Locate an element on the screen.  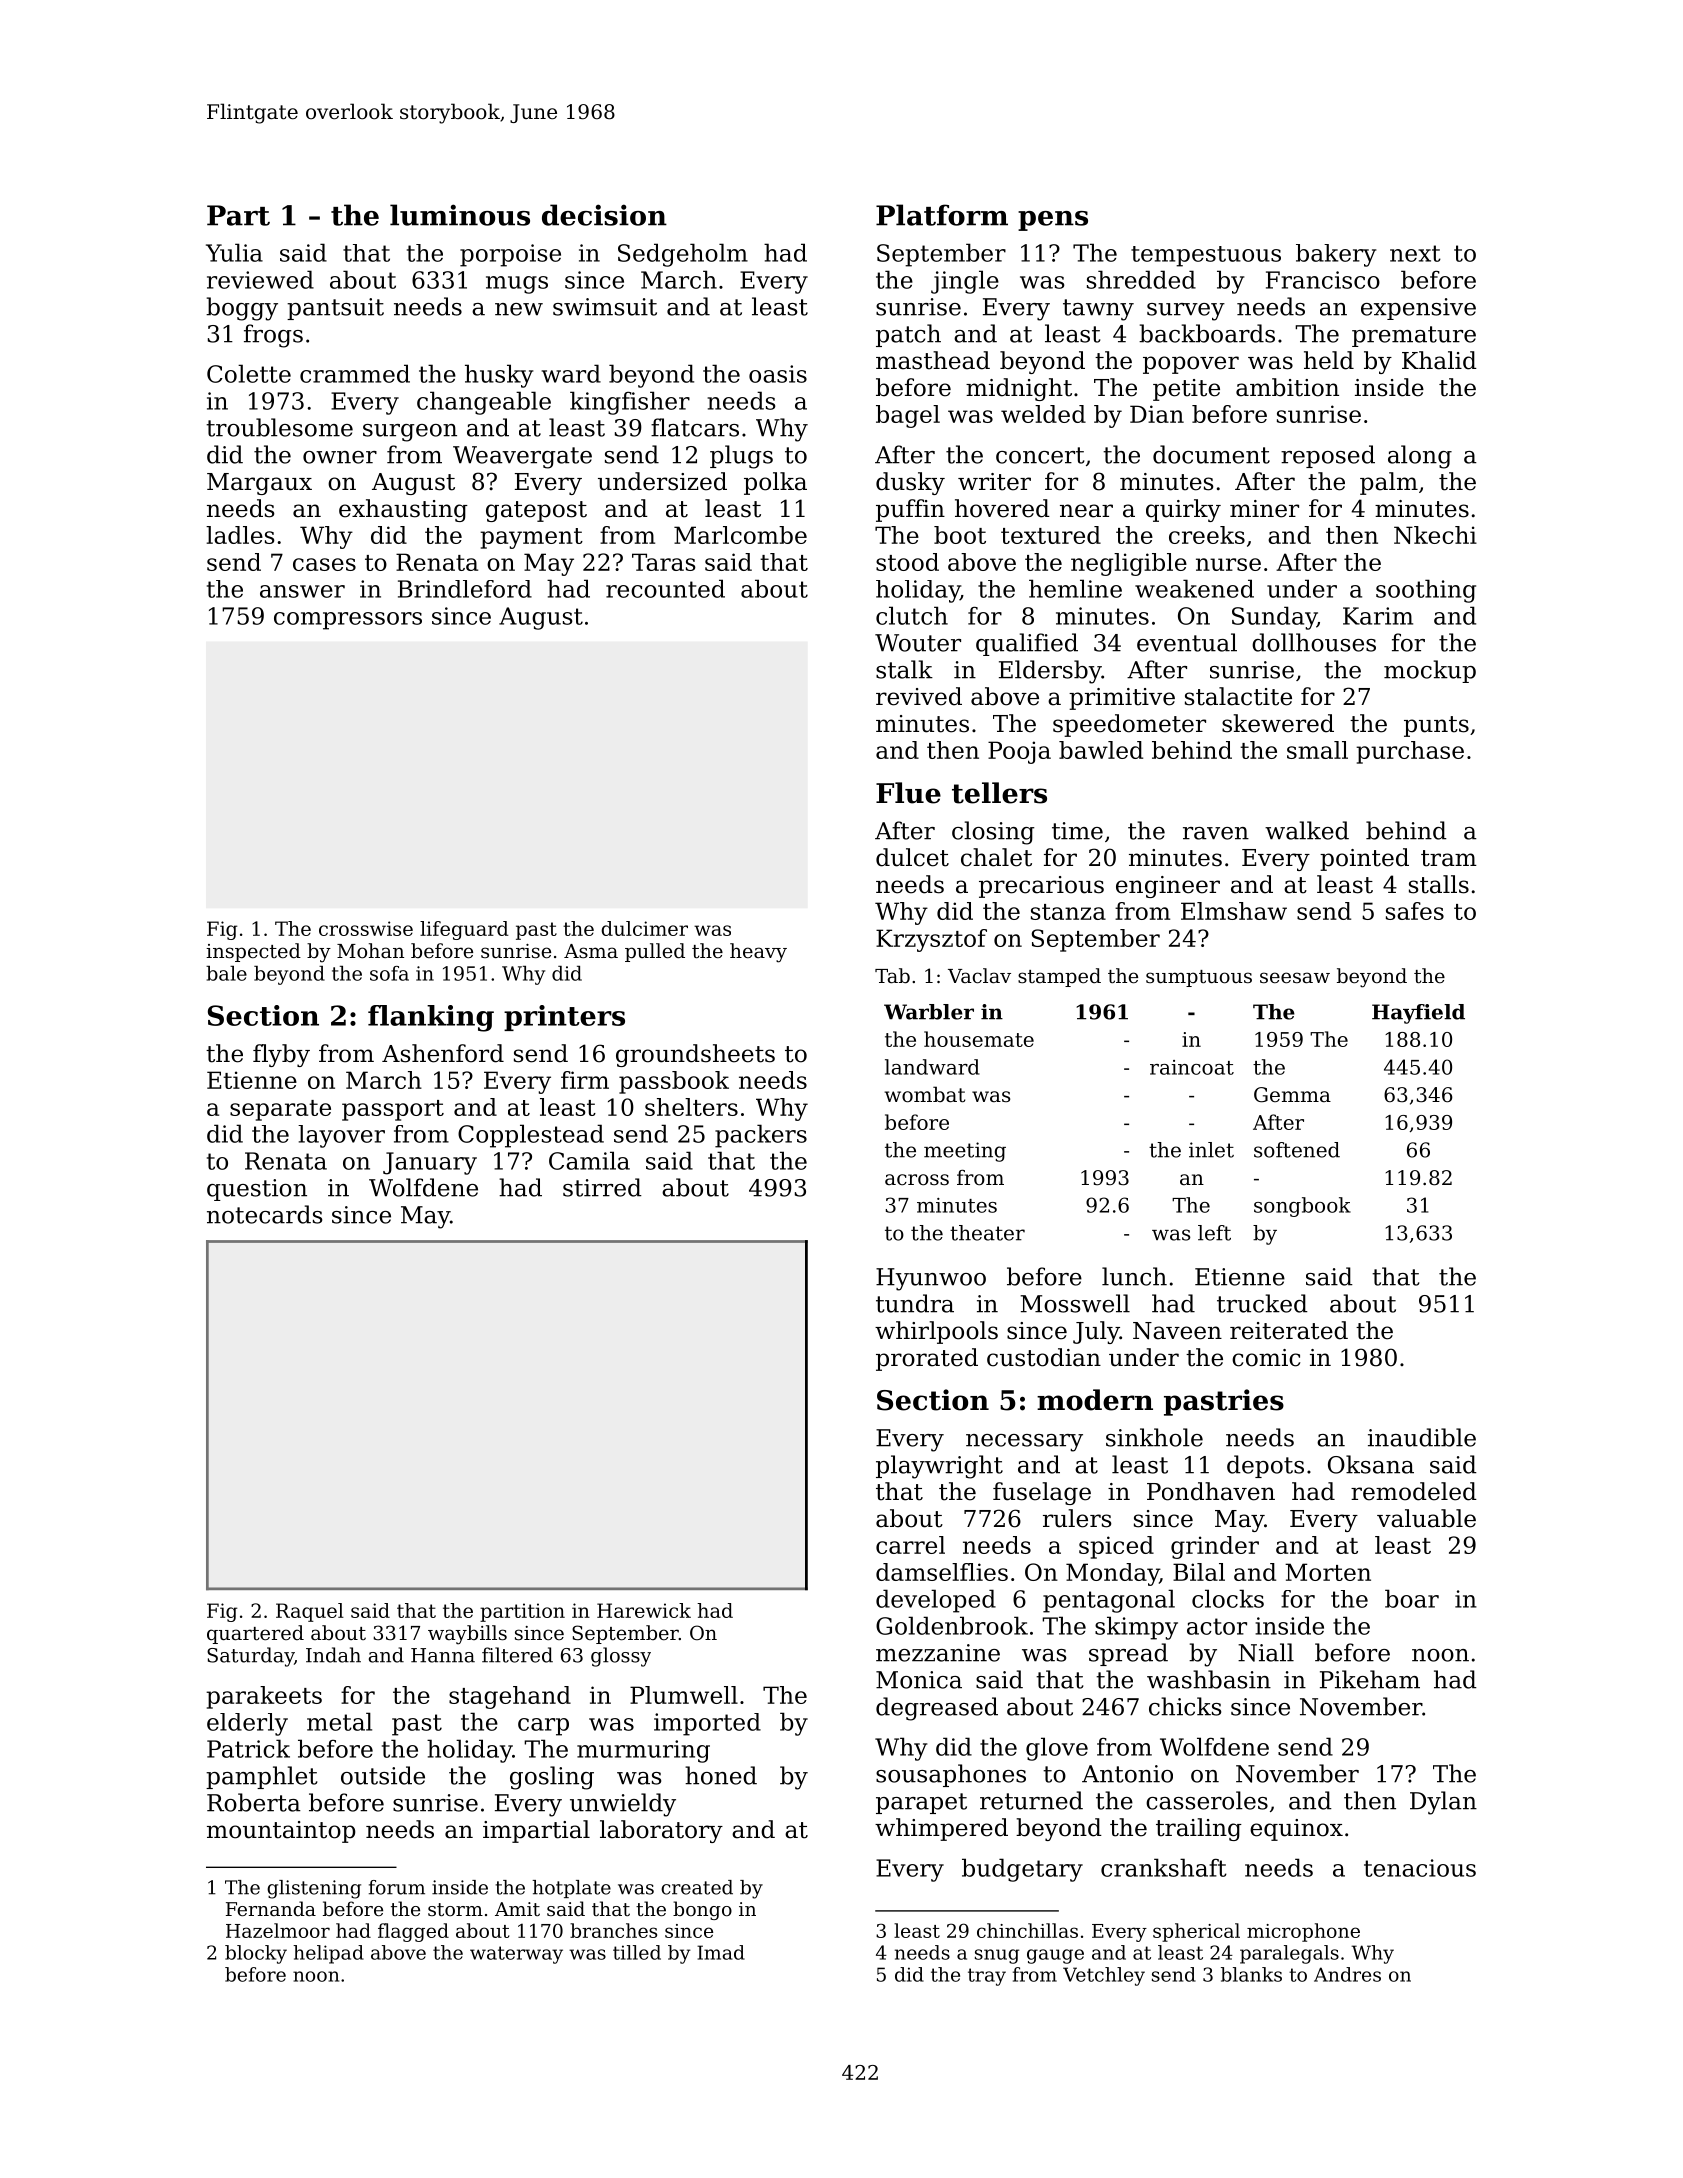
Pikeham is located at coordinates (1370, 1679).
